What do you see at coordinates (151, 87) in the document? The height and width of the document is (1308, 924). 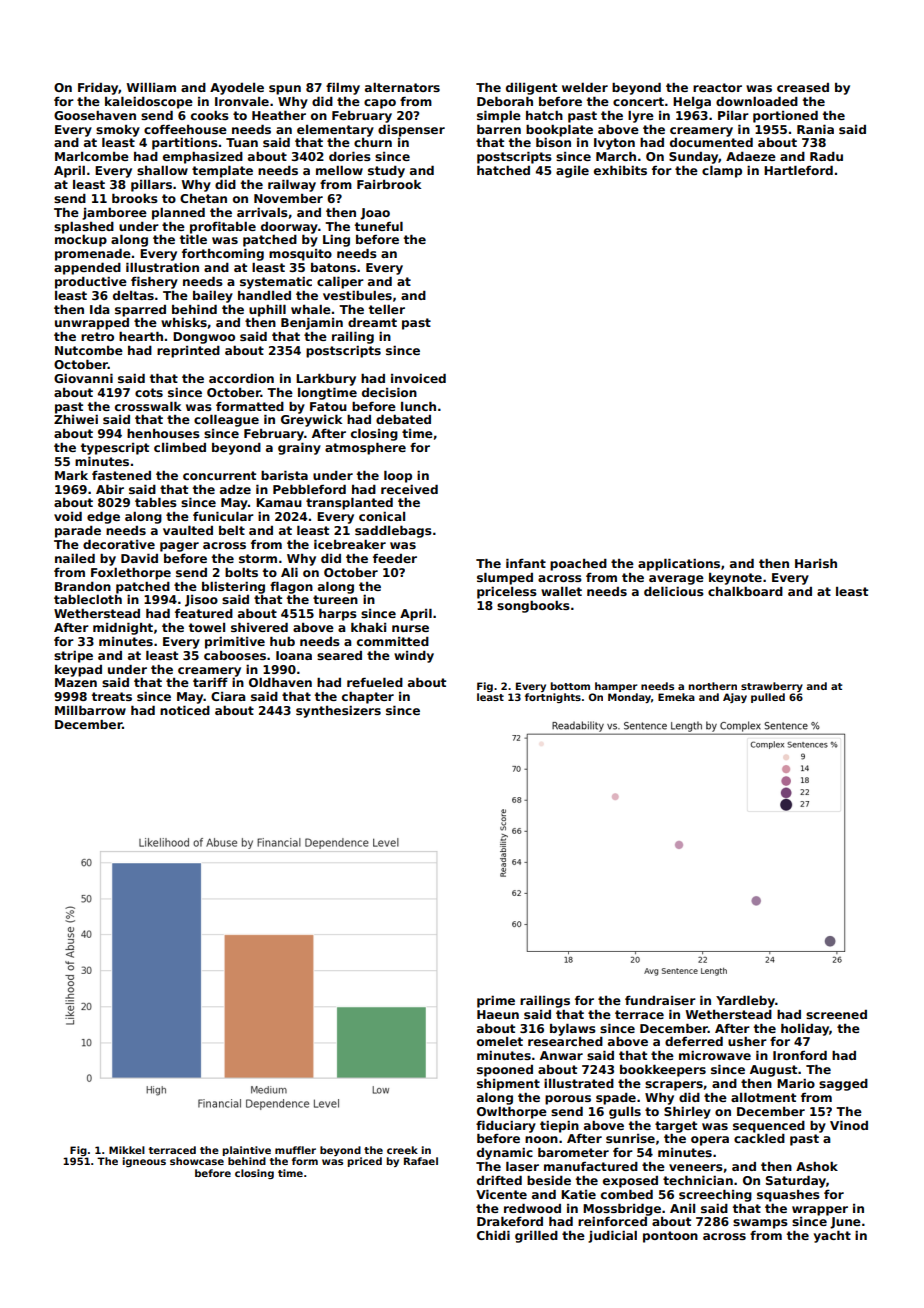 I see `William` at bounding box center [151, 87].
